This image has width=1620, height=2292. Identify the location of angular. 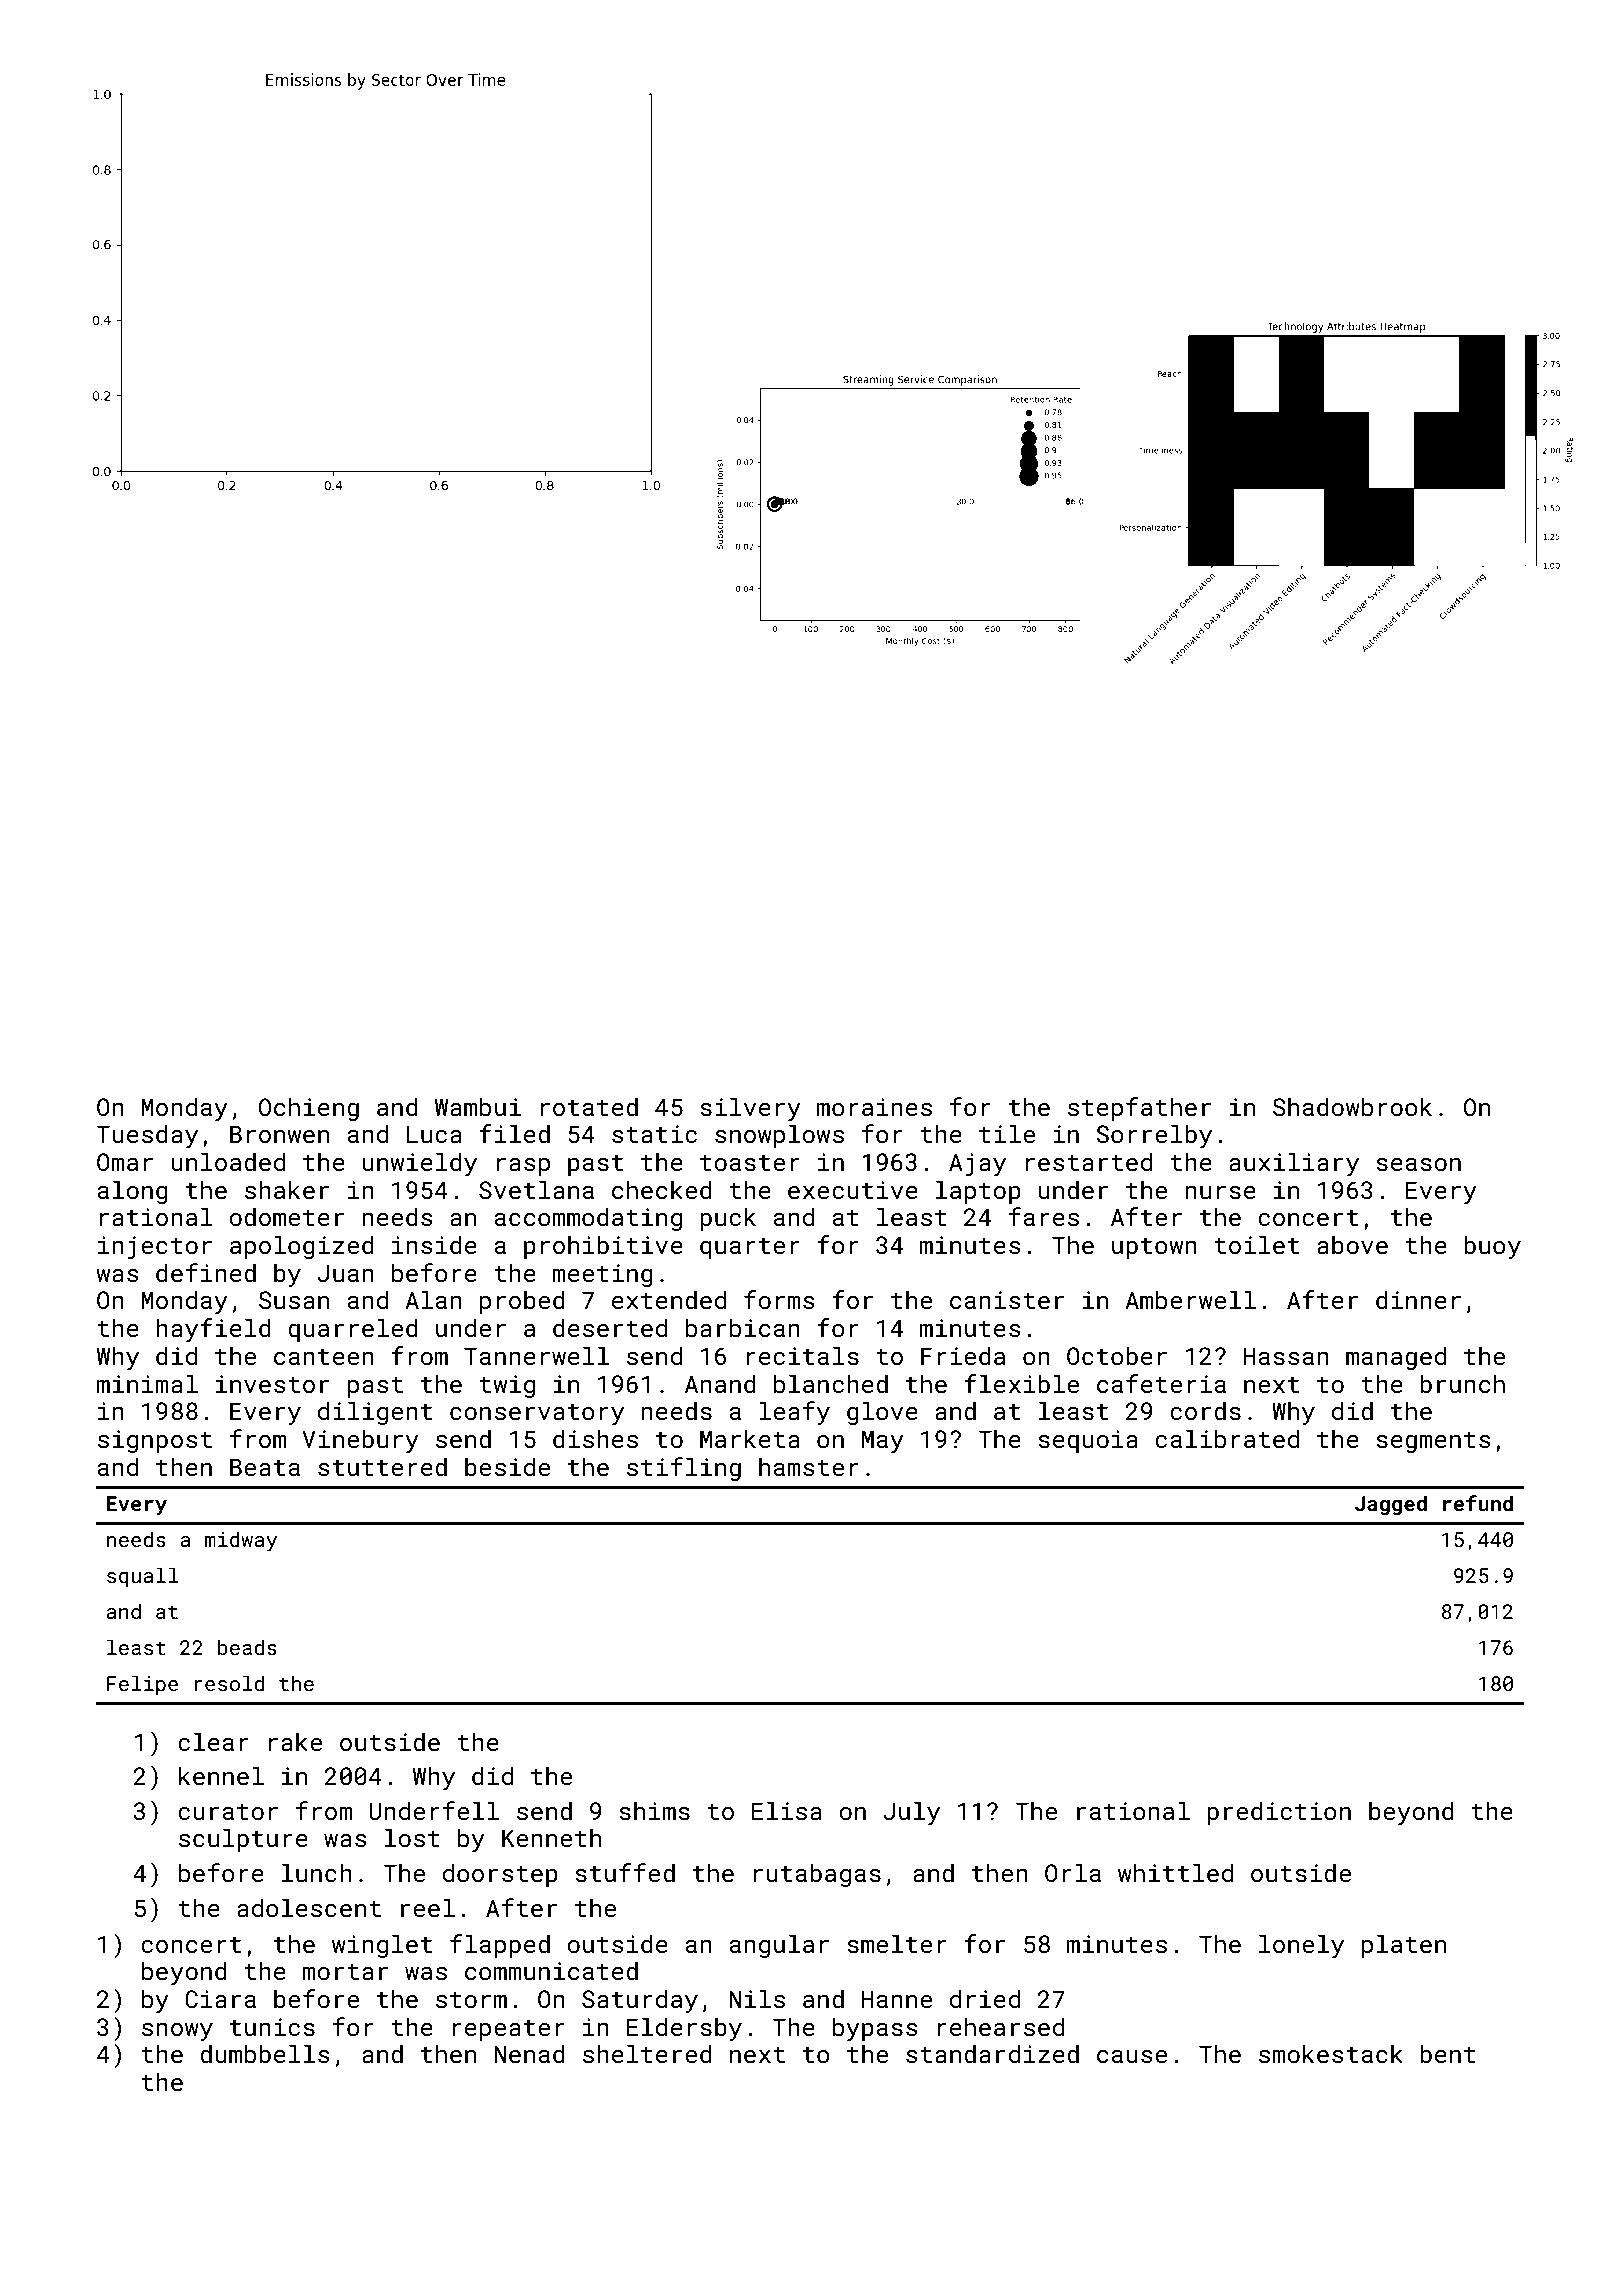
(779, 1946).
